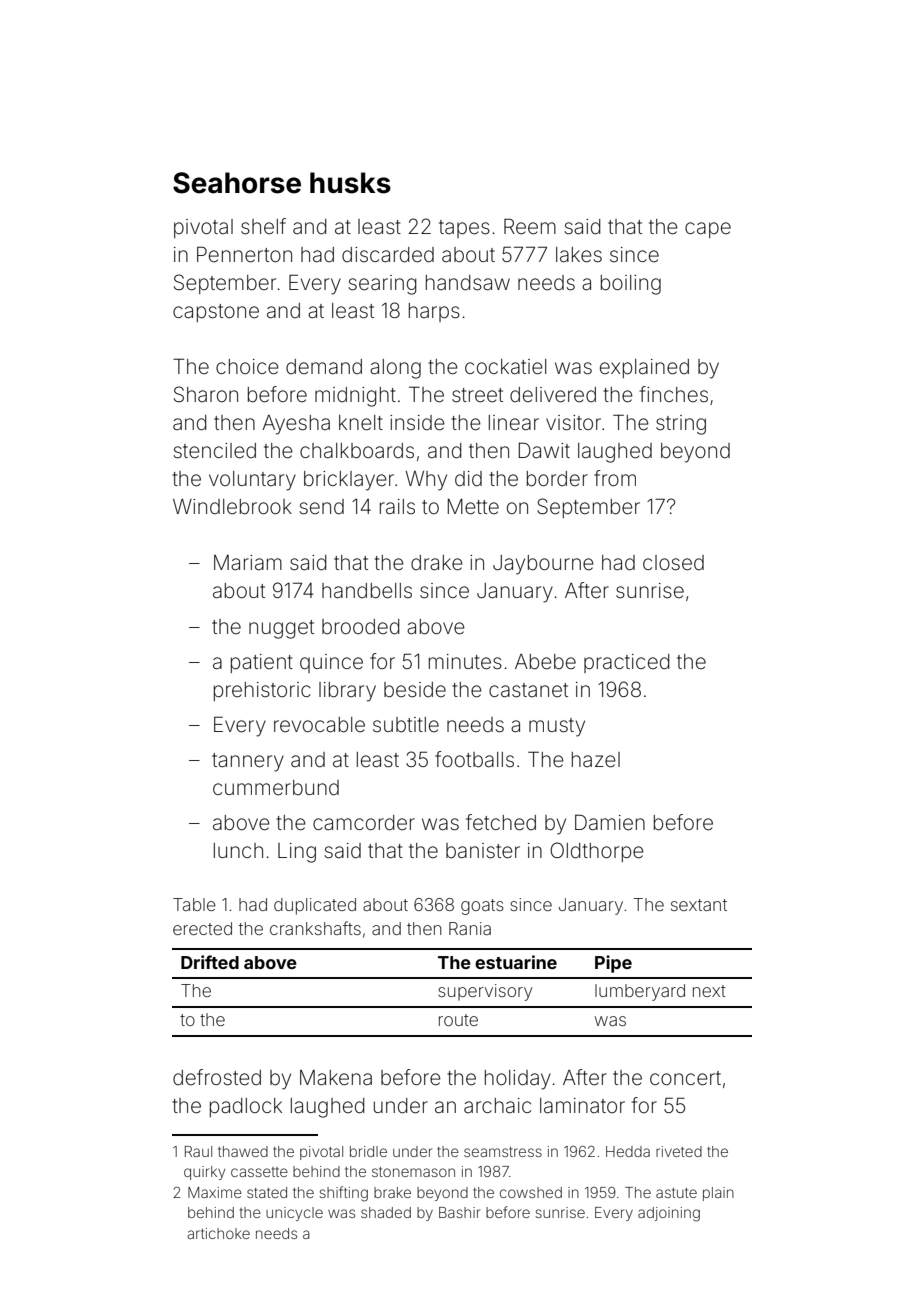  Describe the element at coordinates (247, 367) in the image. I see `choice` at that location.
